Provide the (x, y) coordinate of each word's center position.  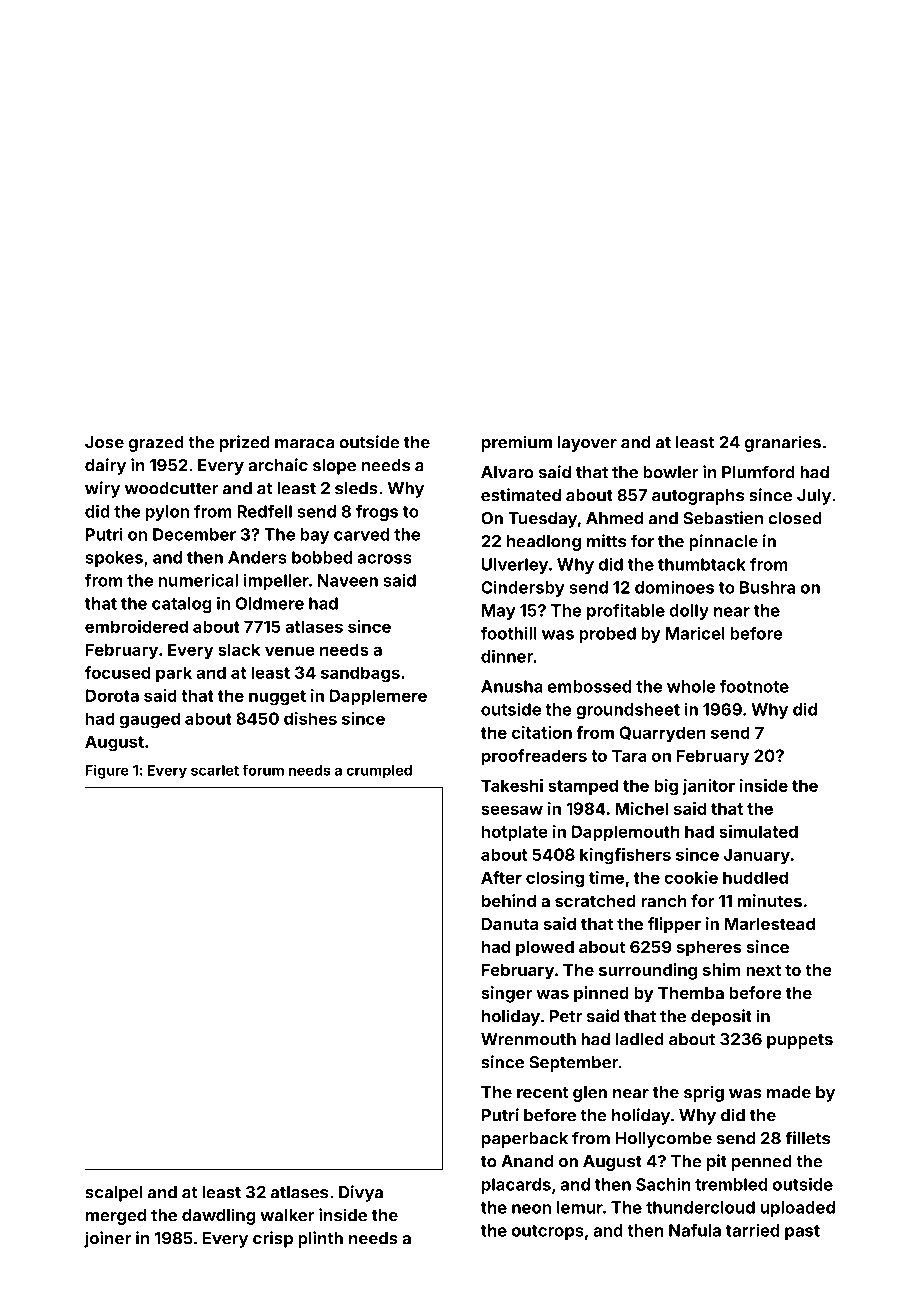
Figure (107, 771)
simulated (758, 831)
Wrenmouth (528, 1039)
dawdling (219, 1216)
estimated (521, 495)
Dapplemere (378, 697)
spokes (114, 559)
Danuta (510, 923)
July (814, 497)
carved (361, 534)
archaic (278, 465)
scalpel (113, 1194)
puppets (800, 1041)
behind (509, 900)
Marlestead (770, 924)
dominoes (674, 587)
